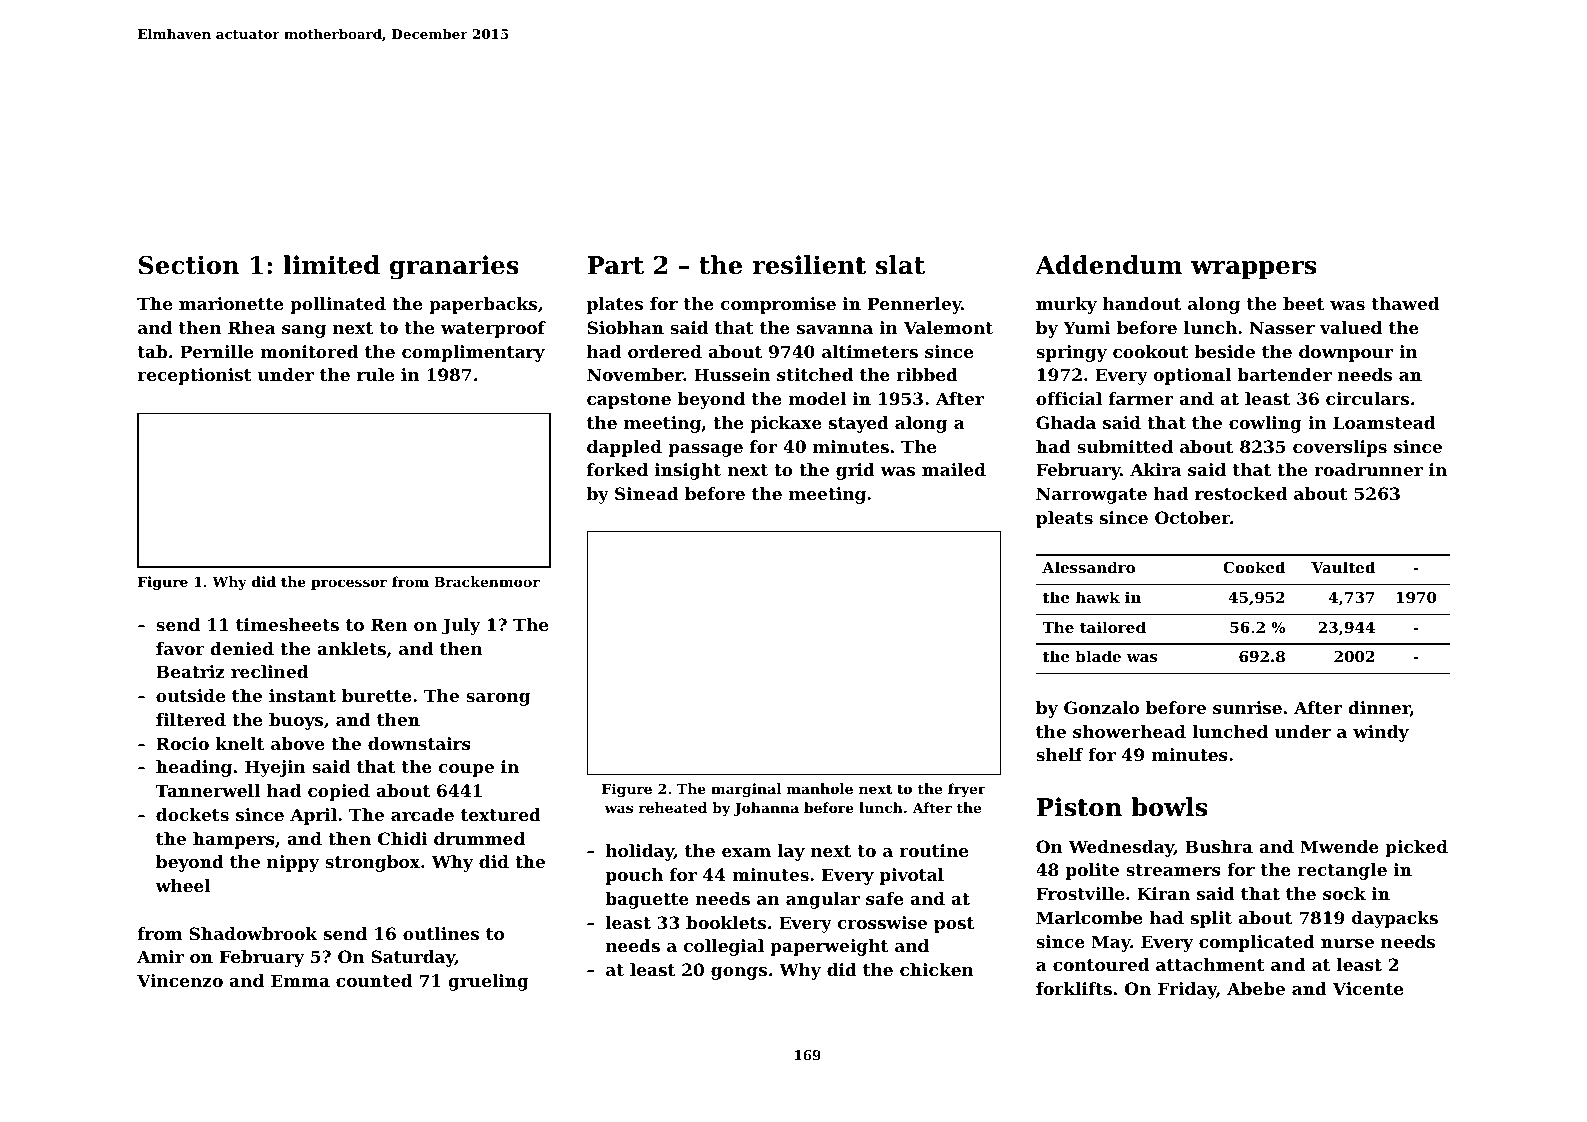 Image resolution: width=1587 pixels, height=1122 pixels. Describe the element at coordinates (349, 584) in the screenshot. I see `processor` at that location.
